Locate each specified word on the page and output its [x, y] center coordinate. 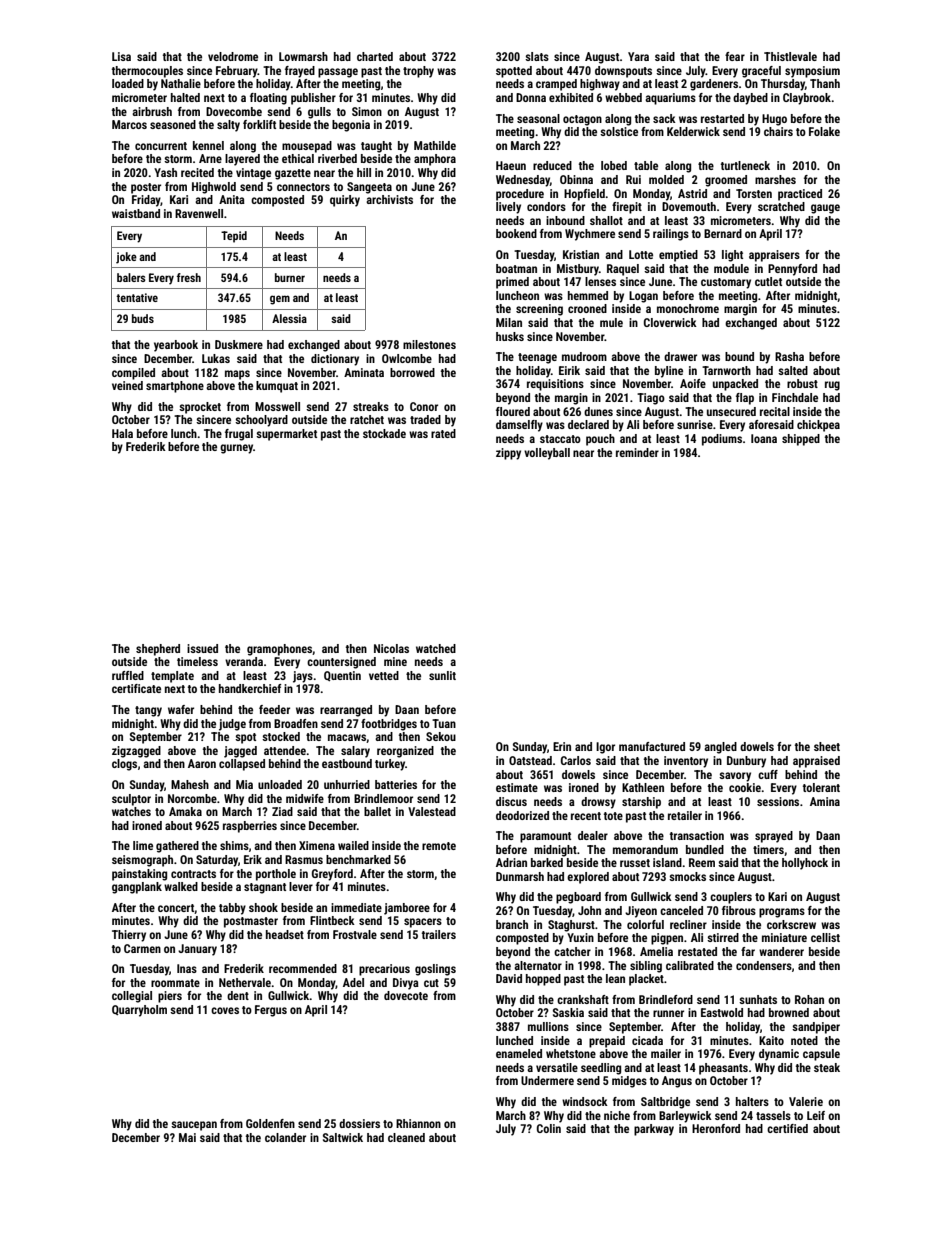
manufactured [652, 746]
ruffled [128, 675]
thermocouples [147, 72]
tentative [137, 297]
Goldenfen [270, 1123]
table [646, 165]
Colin [549, 1128]
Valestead [432, 811]
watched [436, 648]
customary [726, 283]
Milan [509, 322]
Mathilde [435, 145]
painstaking [139, 875]
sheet [827, 746]
